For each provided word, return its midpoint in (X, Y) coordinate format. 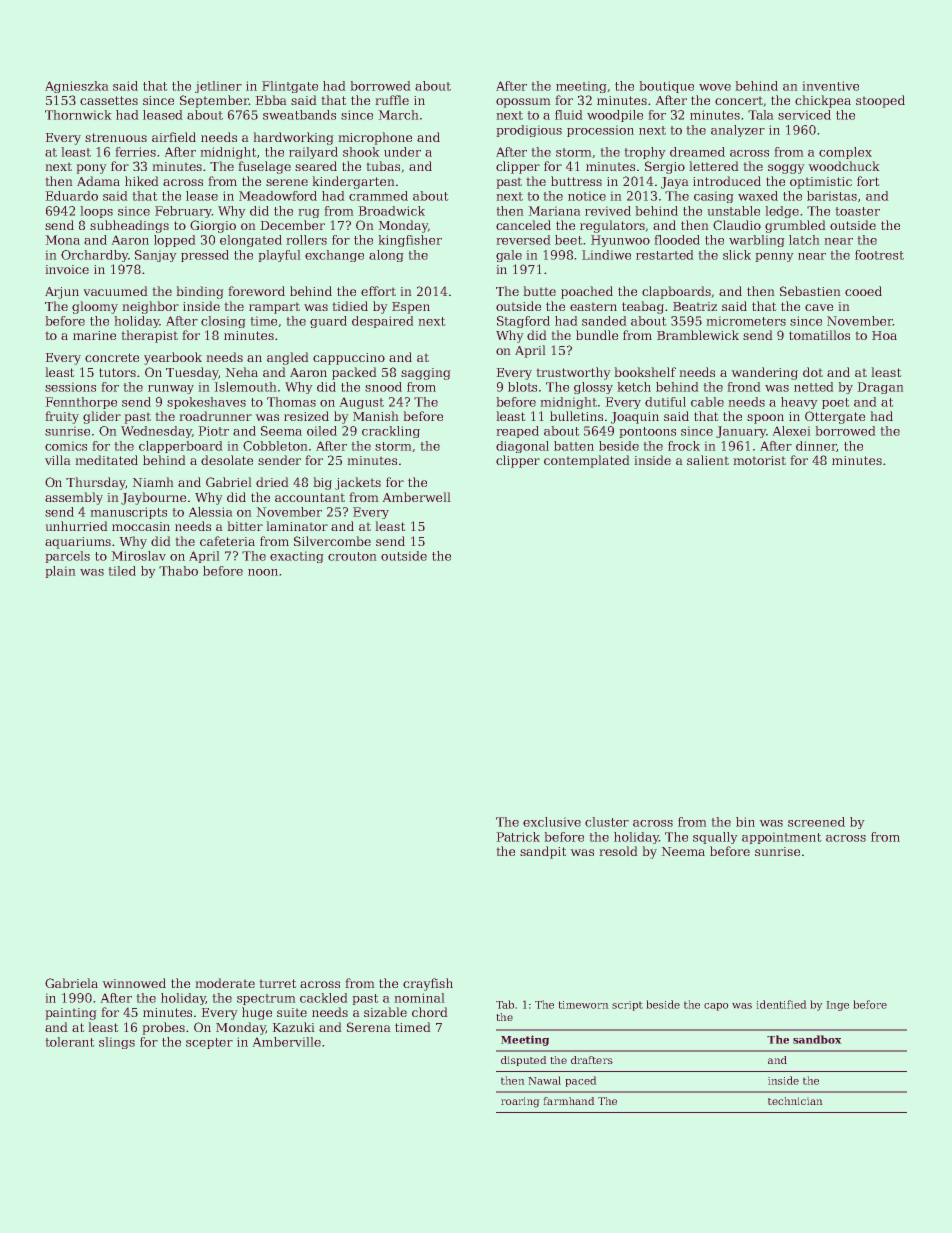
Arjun (62, 293)
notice (587, 196)
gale (509, 256)
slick (737, 255)
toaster (857, 211)
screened (816, 822)
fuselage (264, 167)
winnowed (134, 983)
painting (71, 1014)
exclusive (552, 822)
